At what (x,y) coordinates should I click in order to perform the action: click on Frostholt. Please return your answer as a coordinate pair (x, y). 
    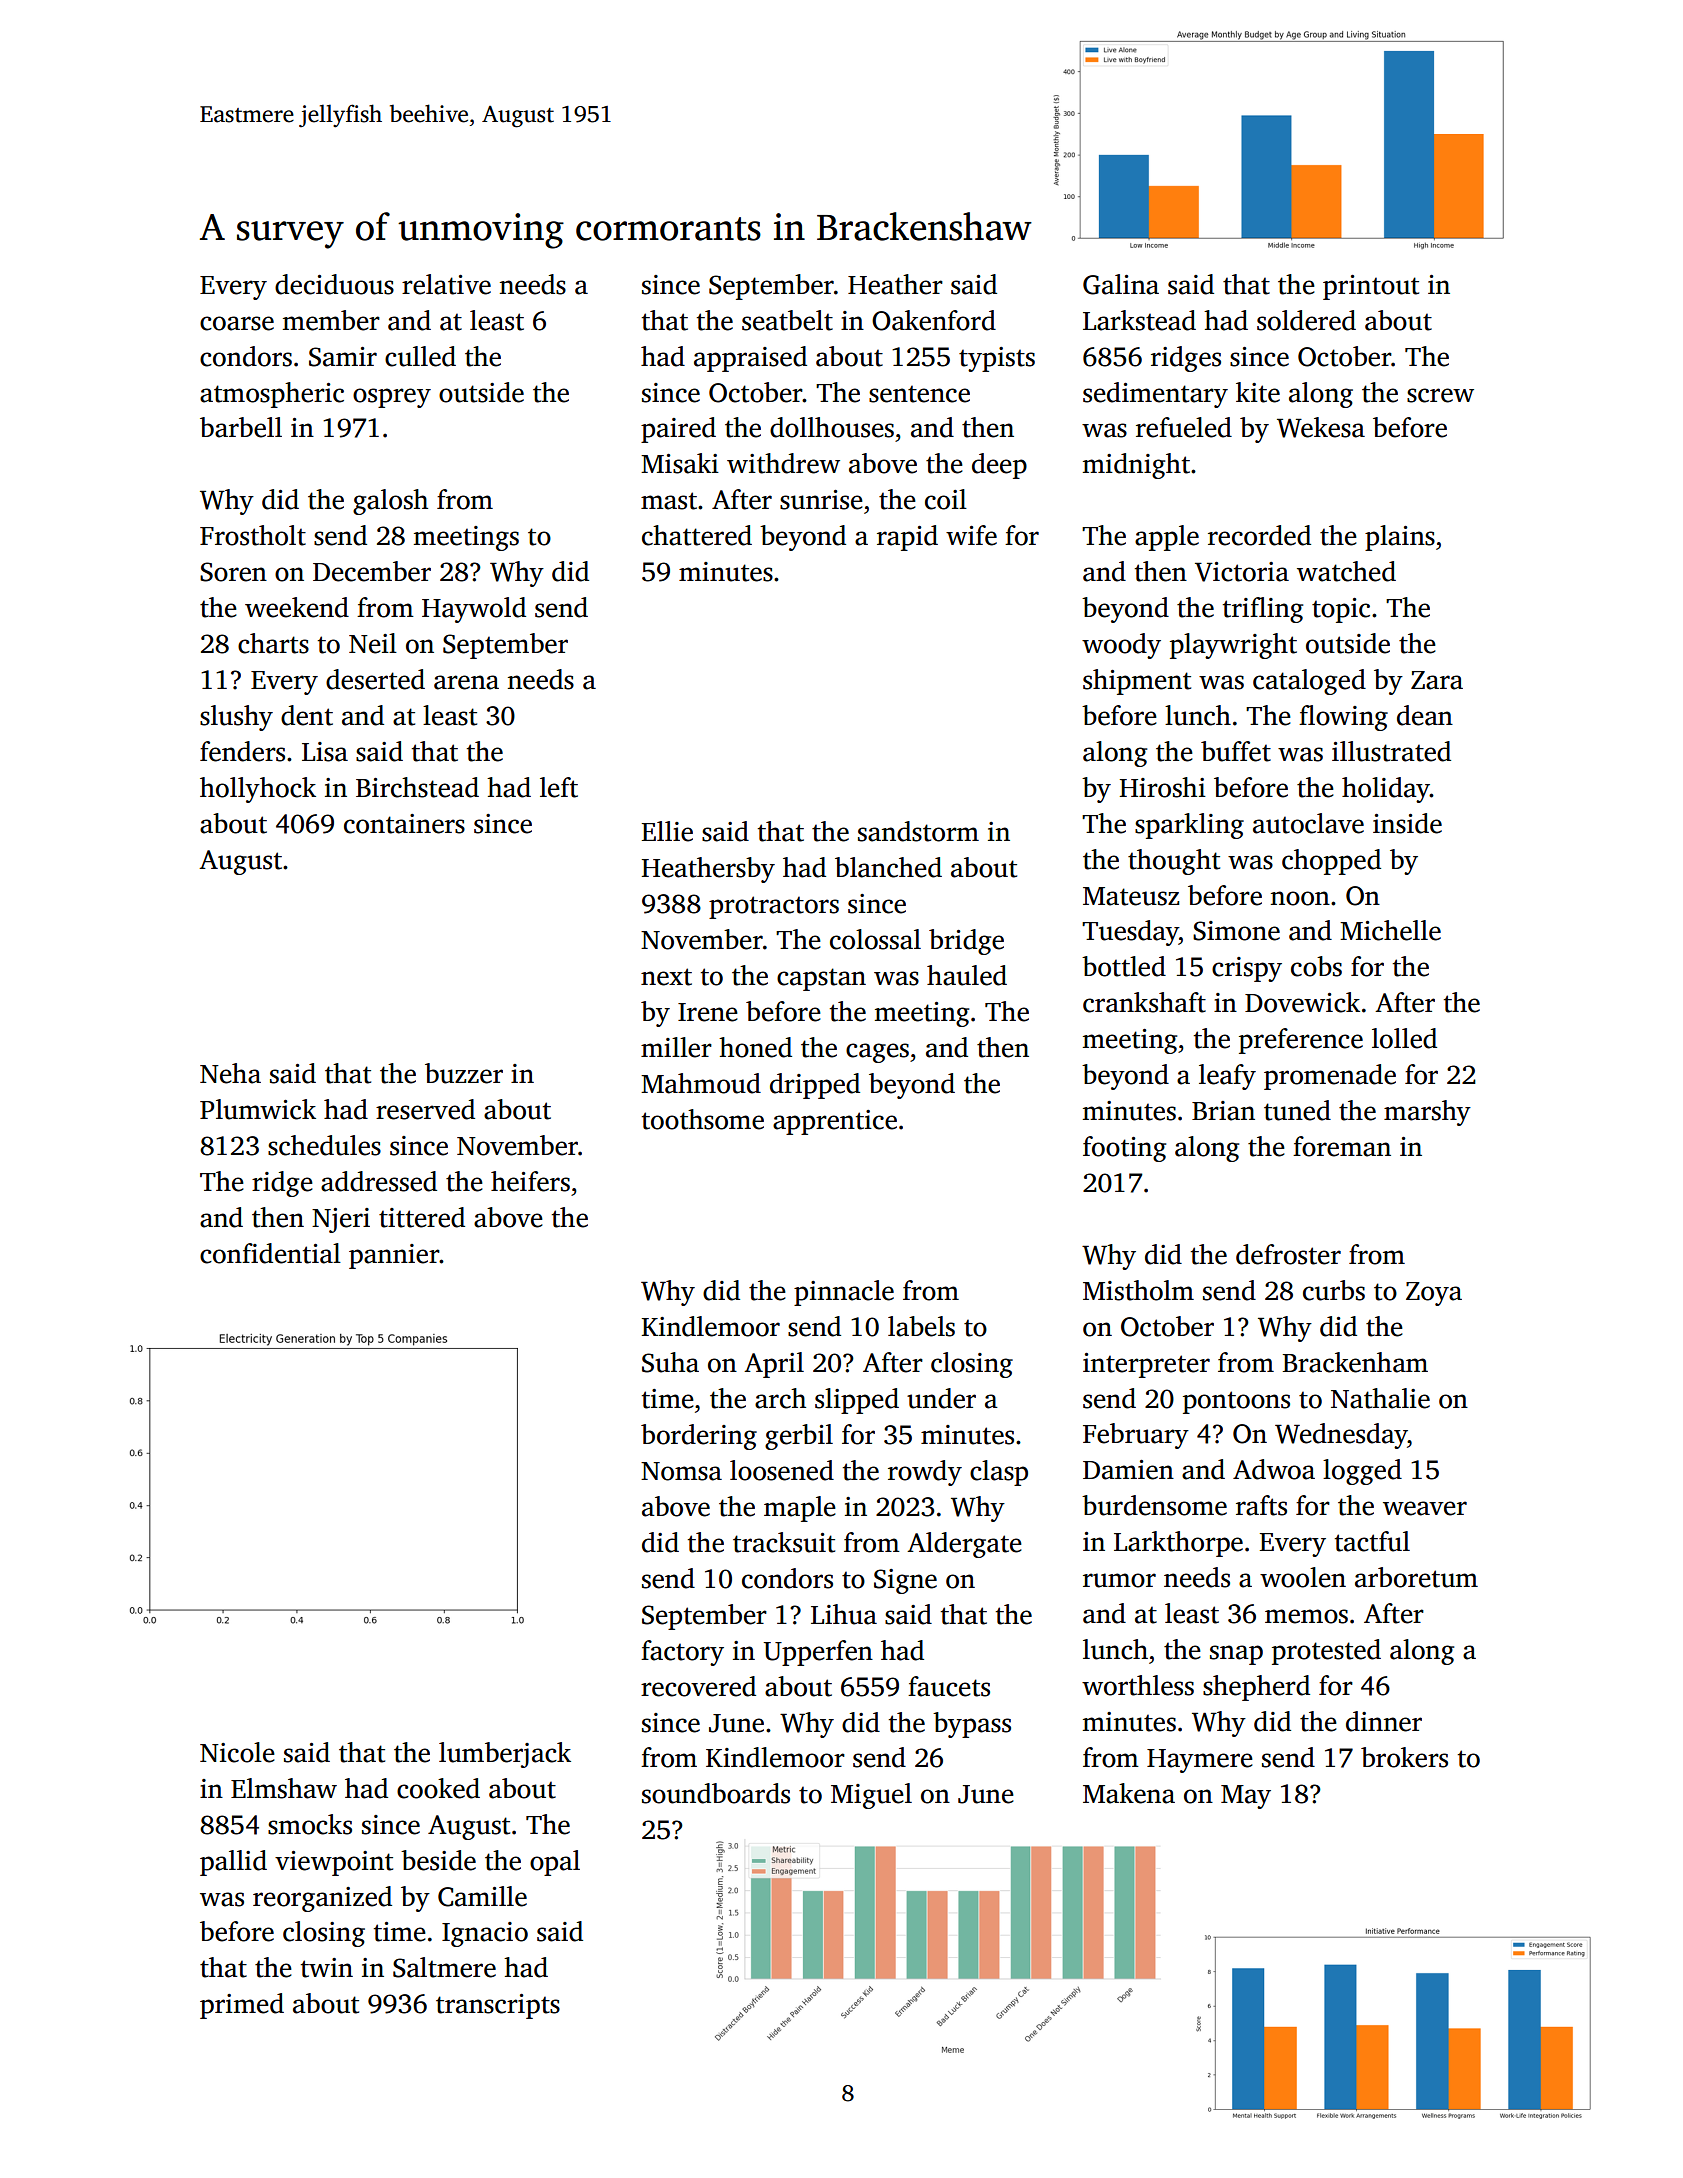
    Looking at the image, I should click on (253, 535).
